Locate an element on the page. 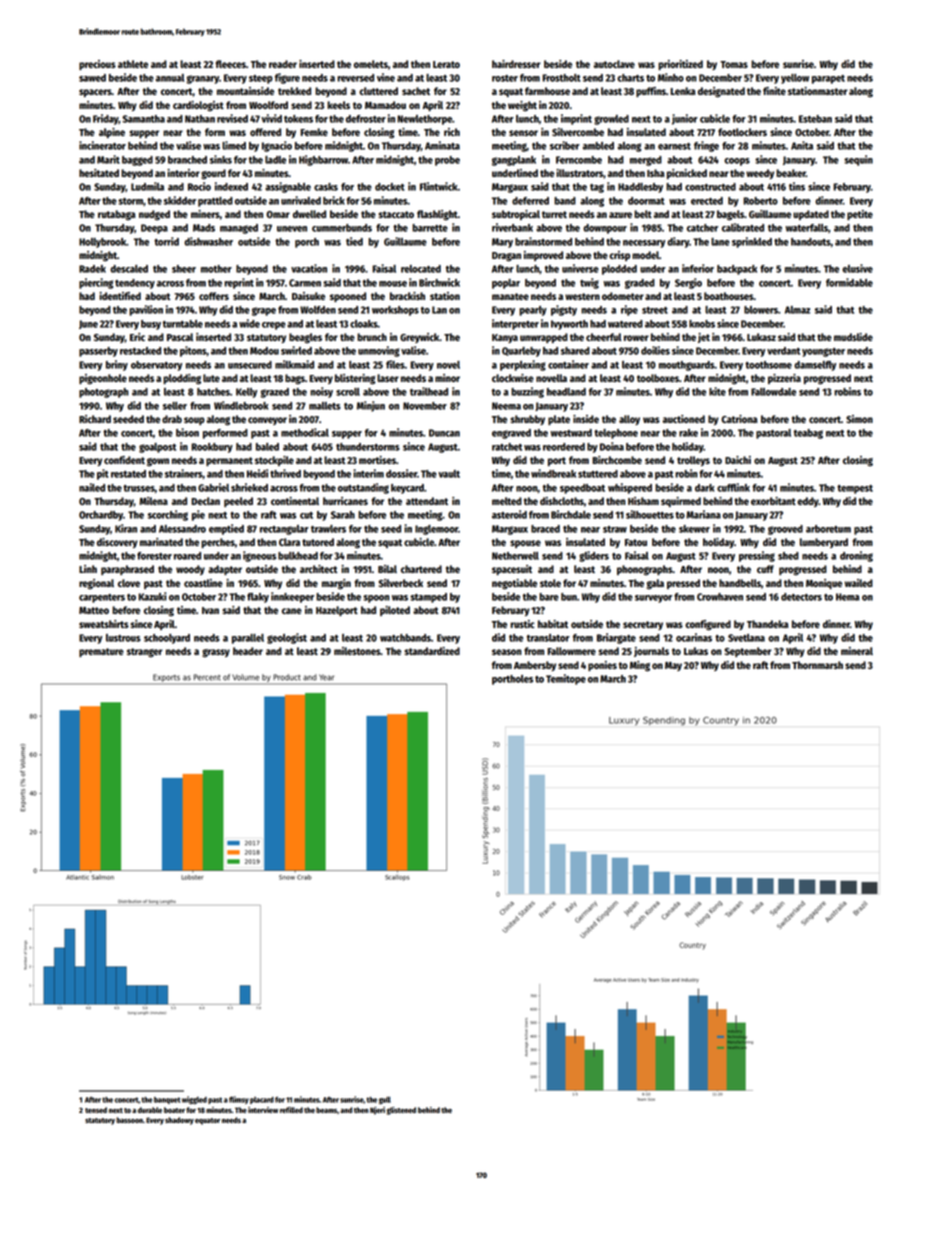 This image has height=1233, width=952. waterfalls is located at coordinates (807, 228).
